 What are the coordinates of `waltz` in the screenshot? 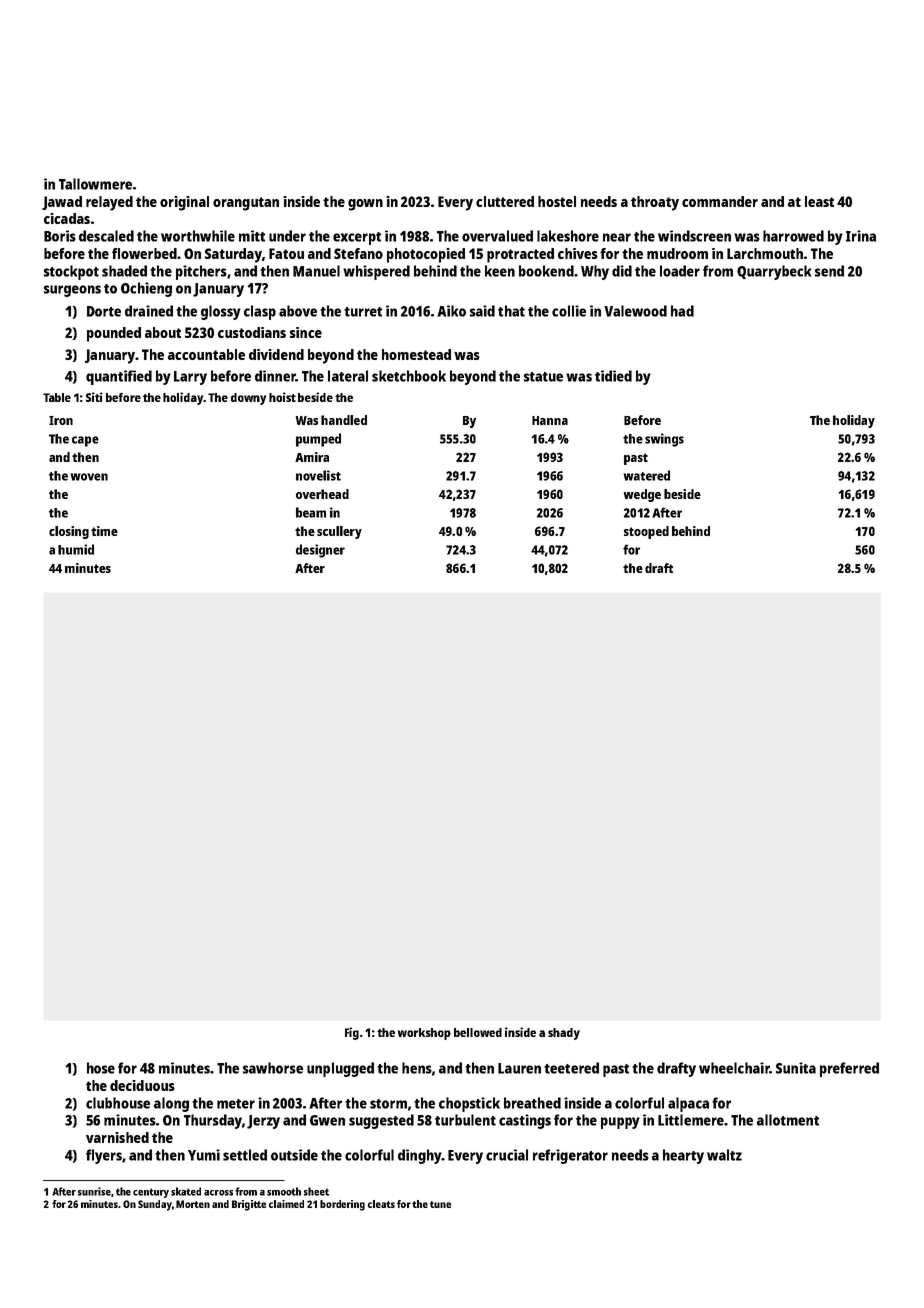 It's located at (724, 1155).
